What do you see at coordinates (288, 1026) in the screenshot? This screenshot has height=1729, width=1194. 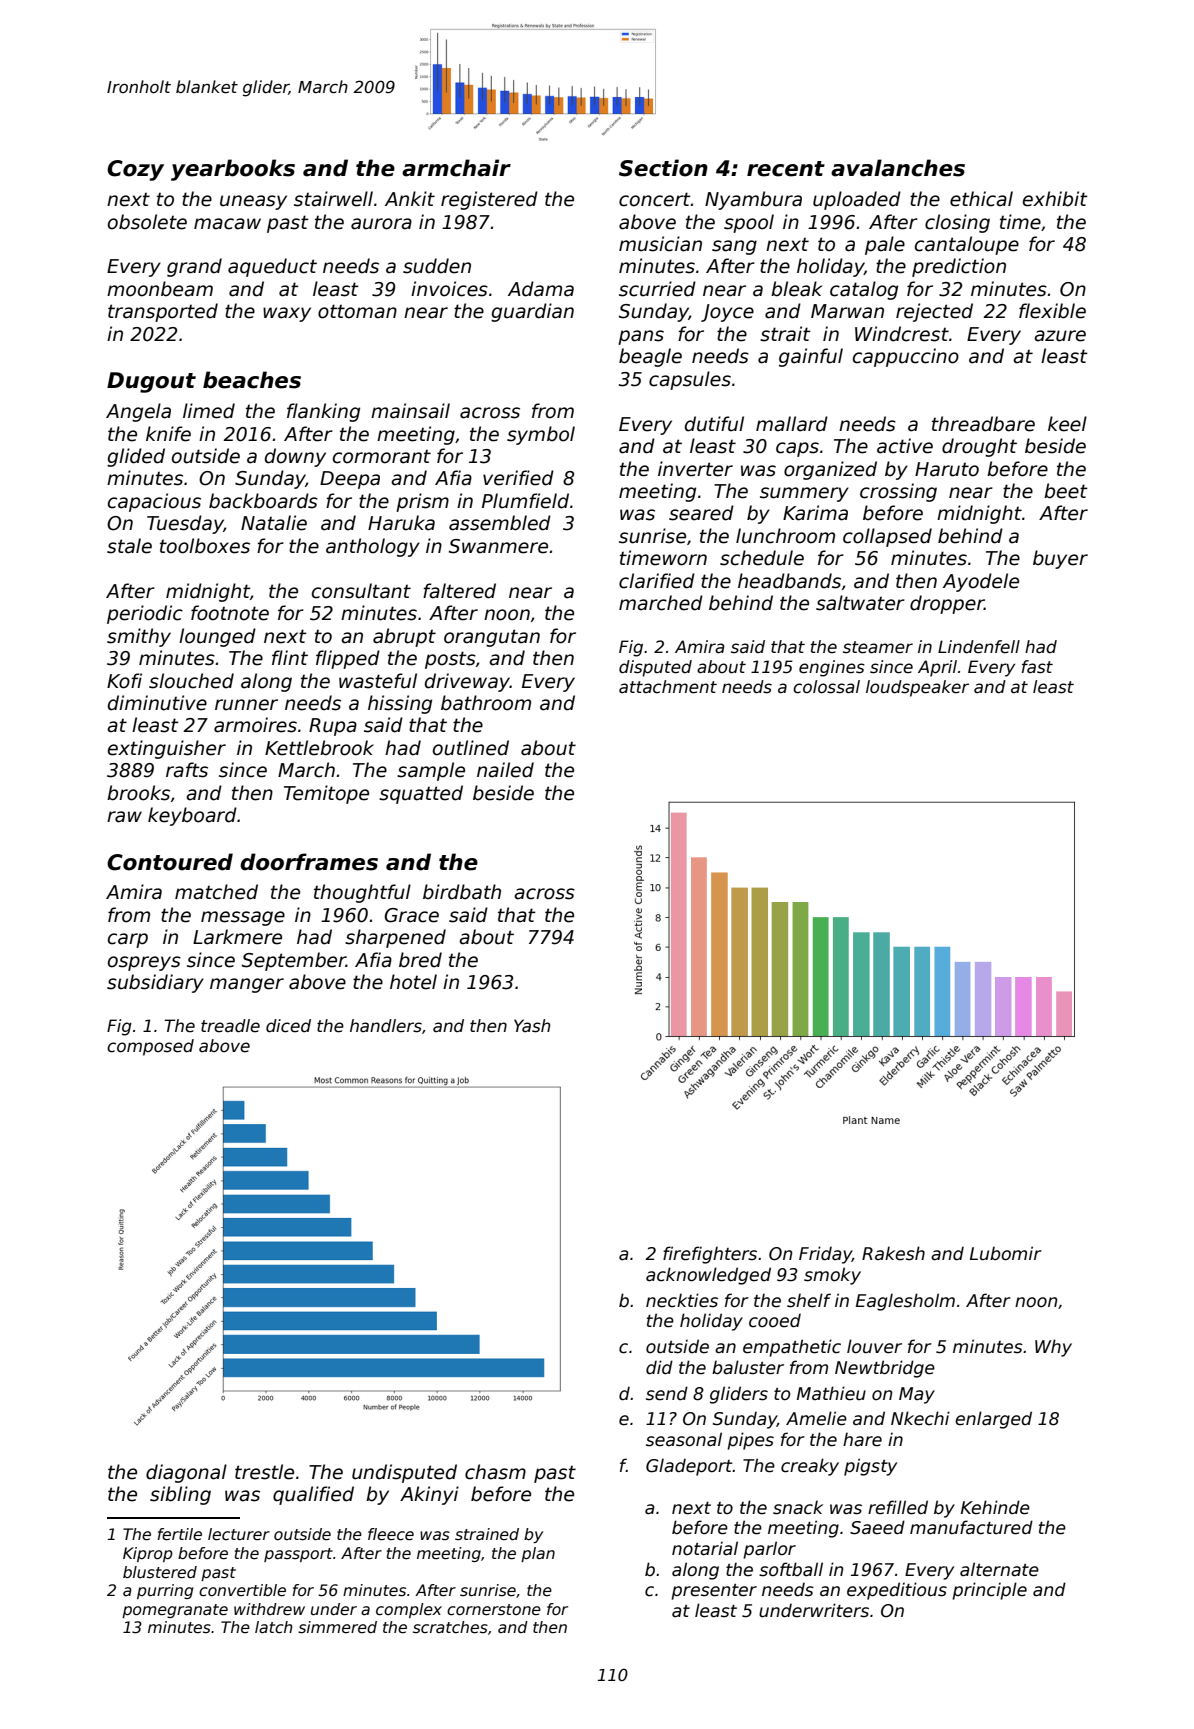 I see `diced` at bounding box center [288, 1026].
